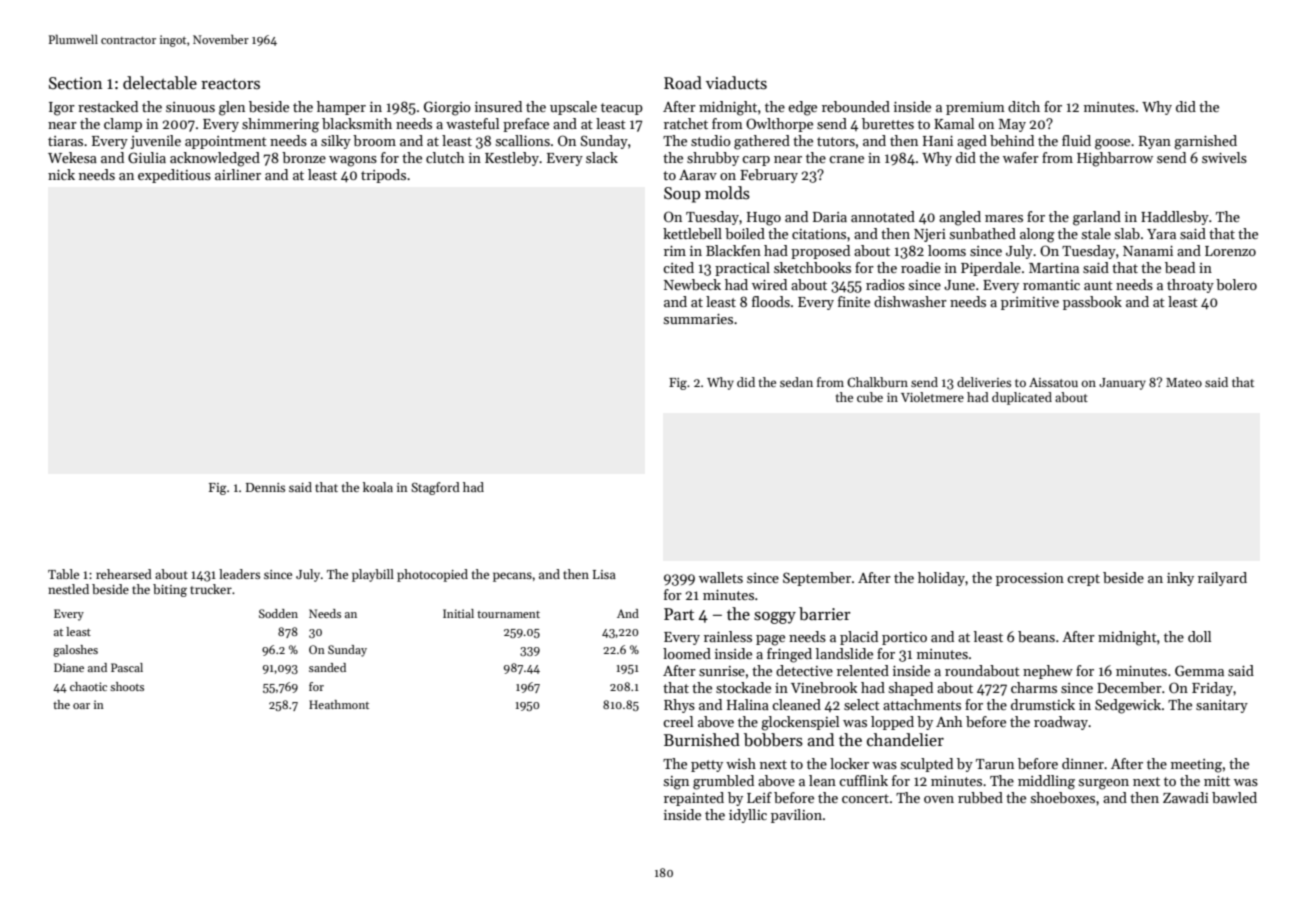 The image size is (1308, 924). I want to click on hamper, so click(341, 108).
